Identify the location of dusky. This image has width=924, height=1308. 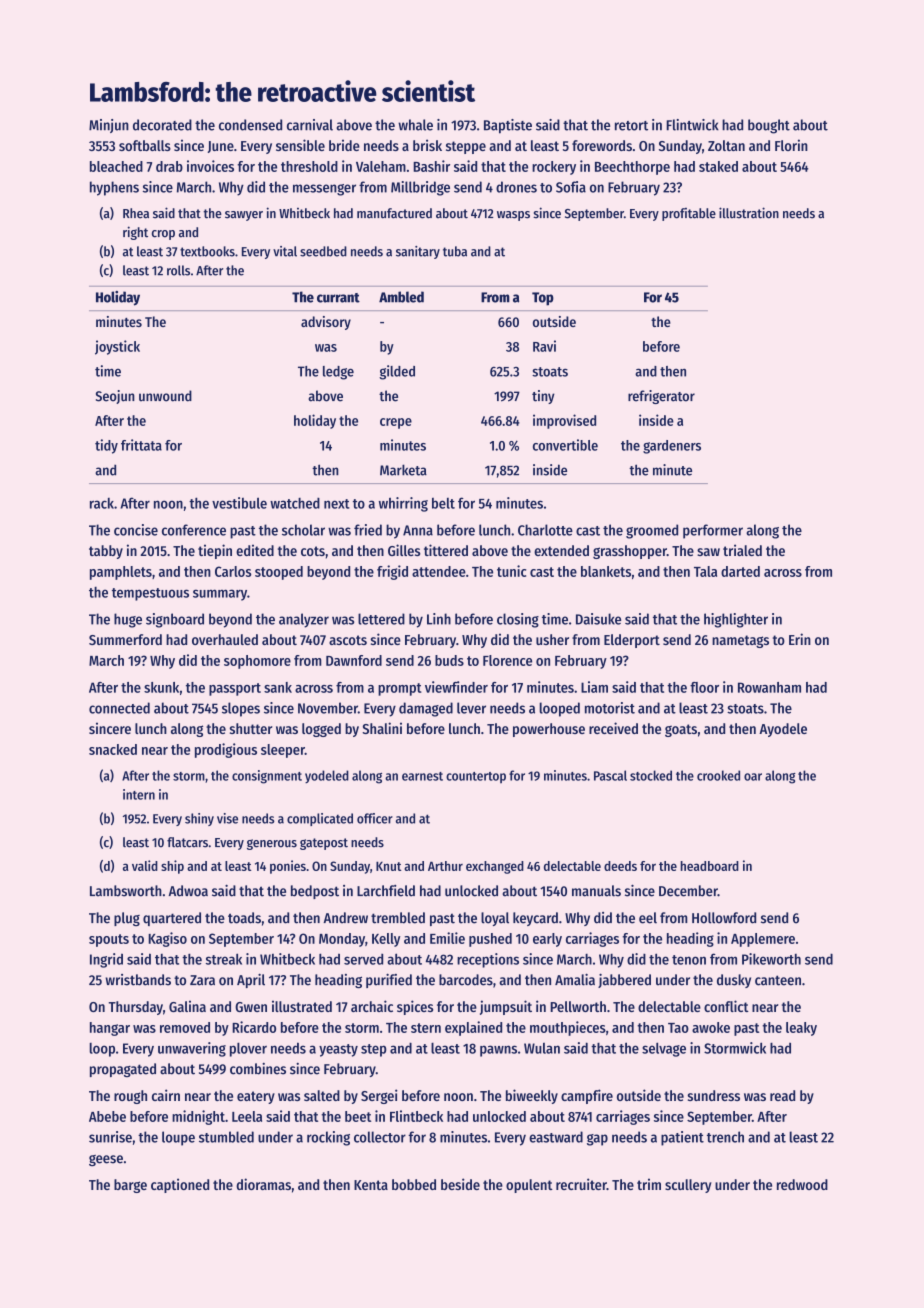
(734, 981).
